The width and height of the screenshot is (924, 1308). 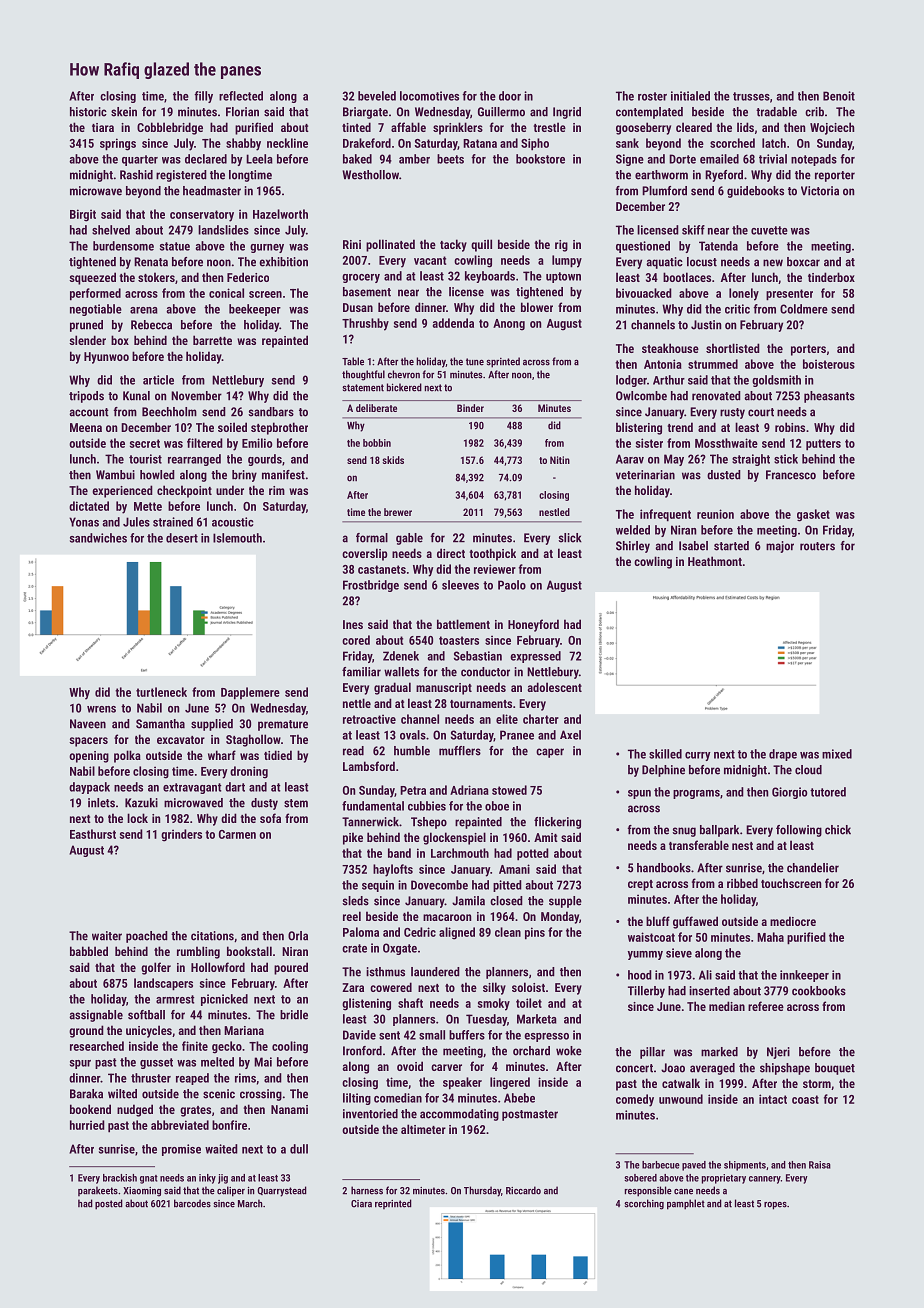 What do you see at coordinates (789, 793) in the screenshot?
I see `Giorgio` at bounding box center [789, 793].
